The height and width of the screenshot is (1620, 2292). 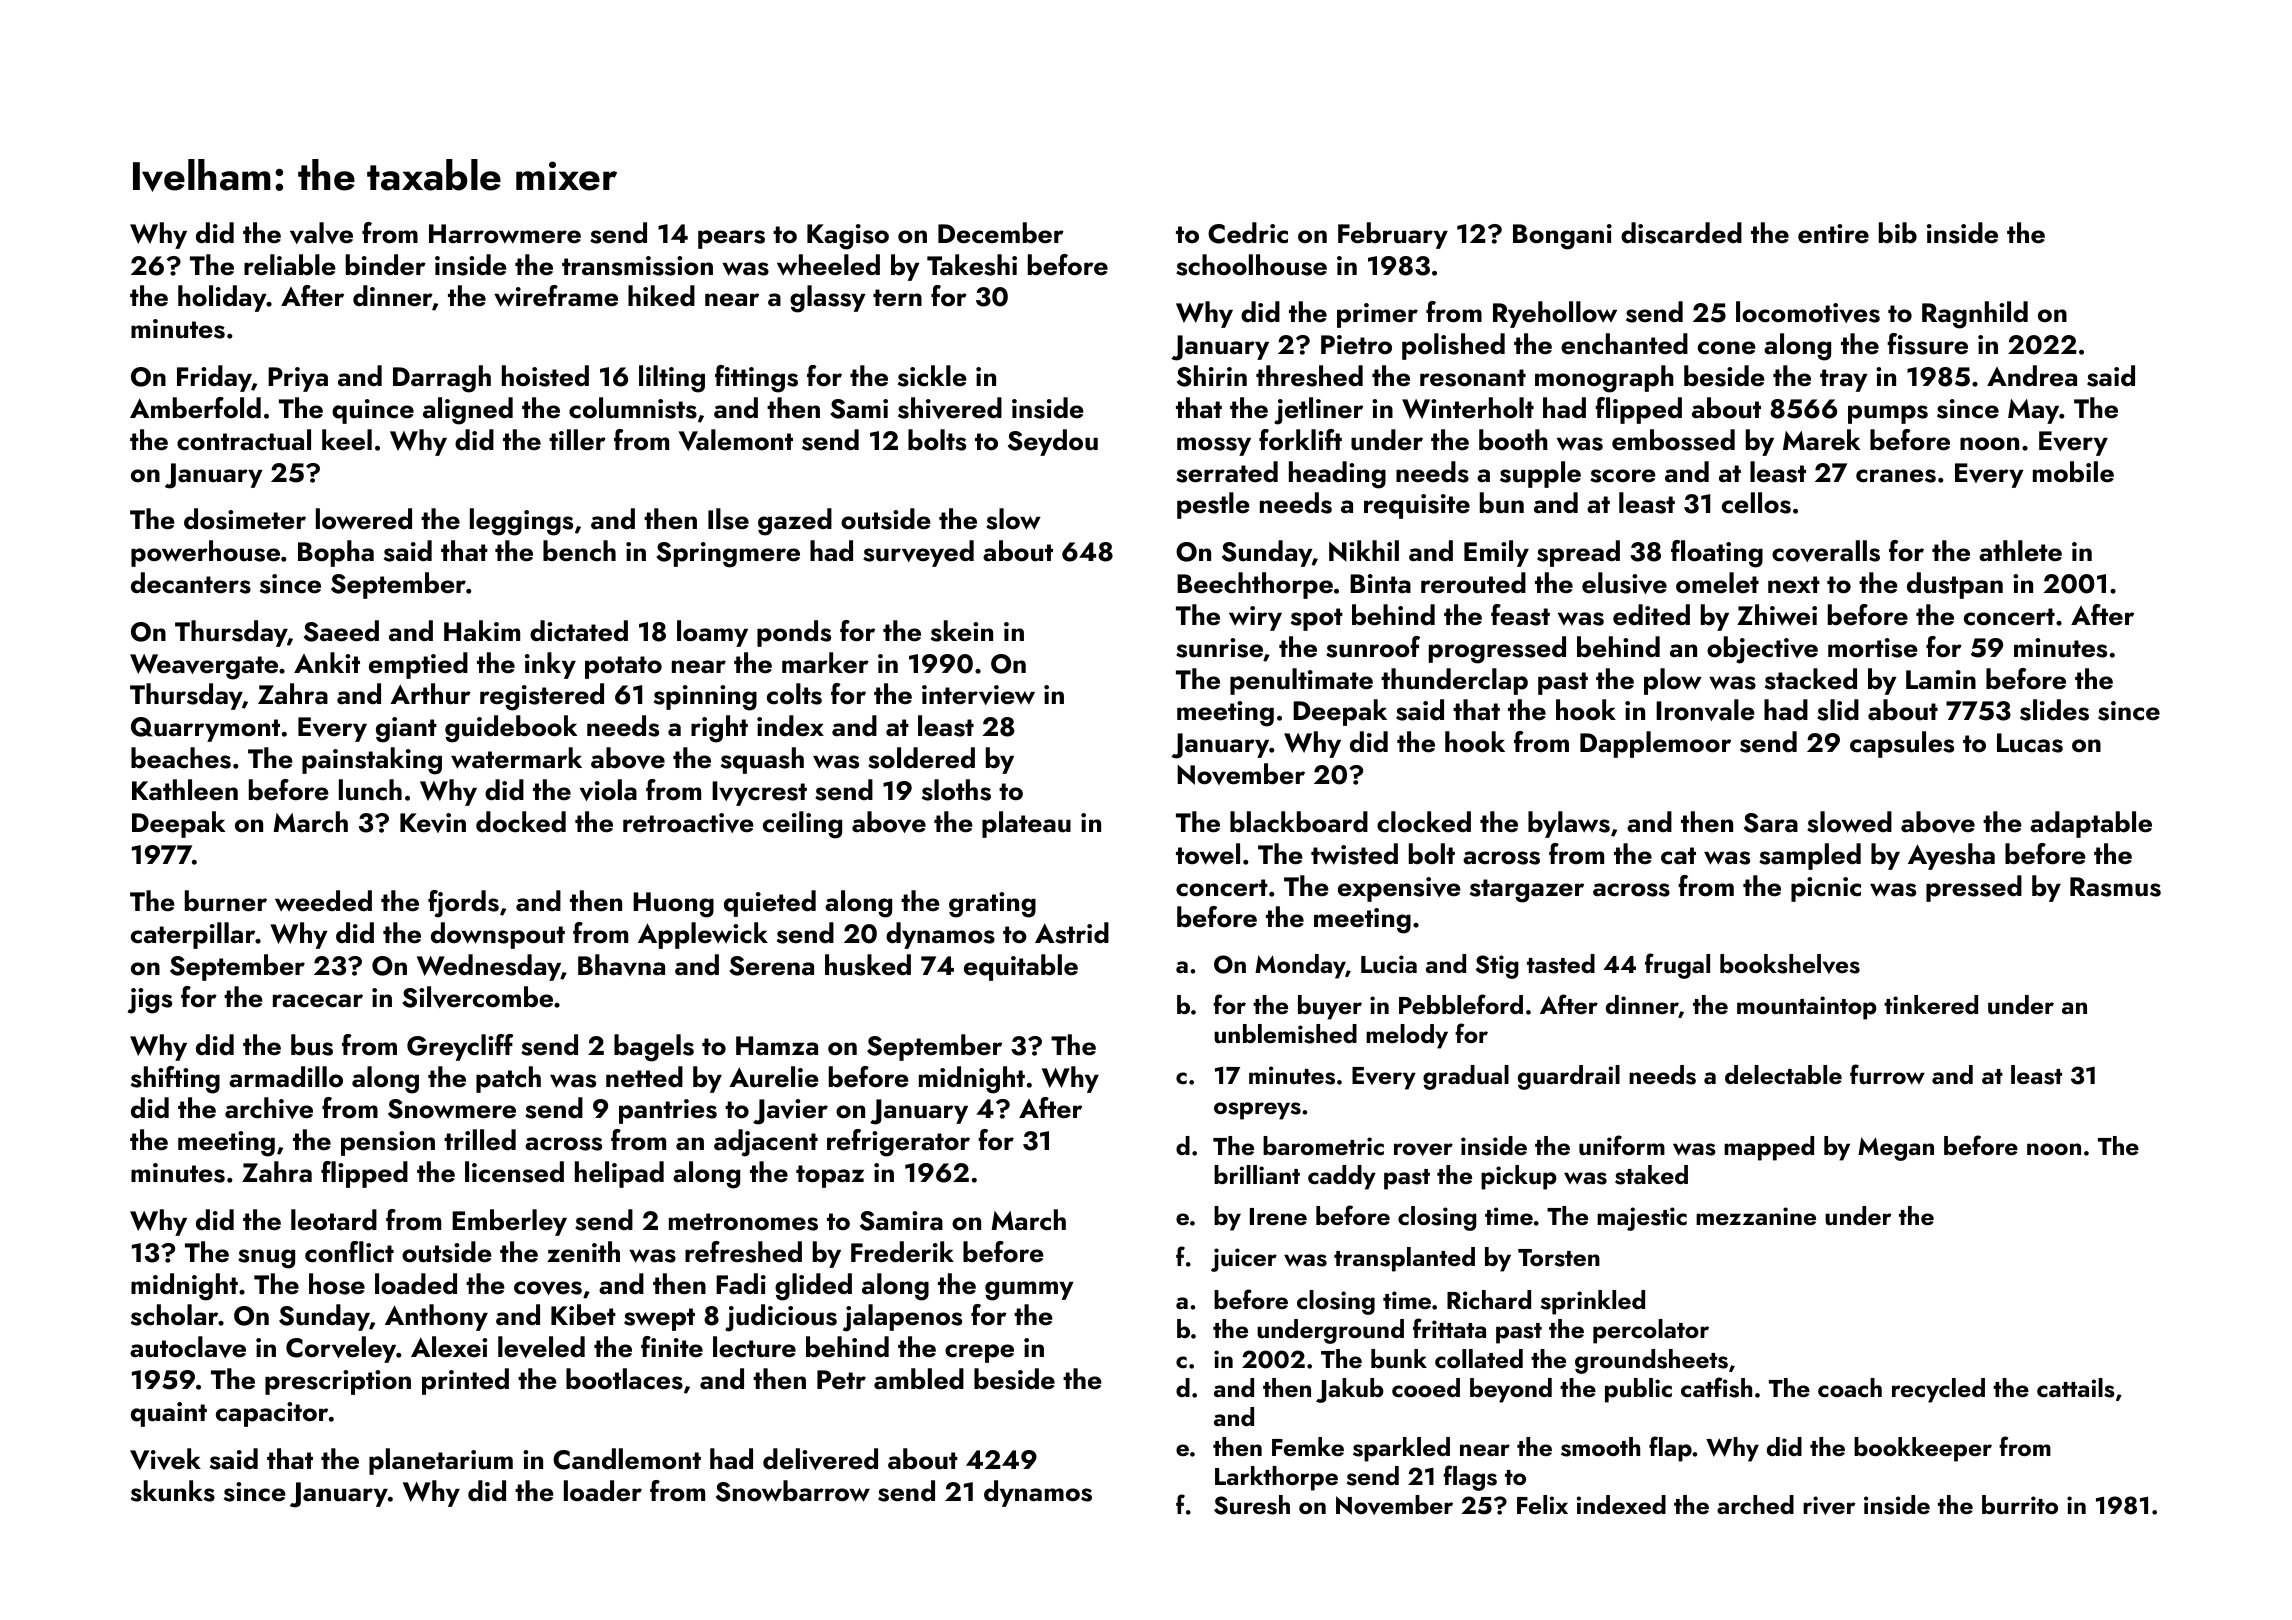 I want to click on Seydou, so click(x=1053, y=442).
